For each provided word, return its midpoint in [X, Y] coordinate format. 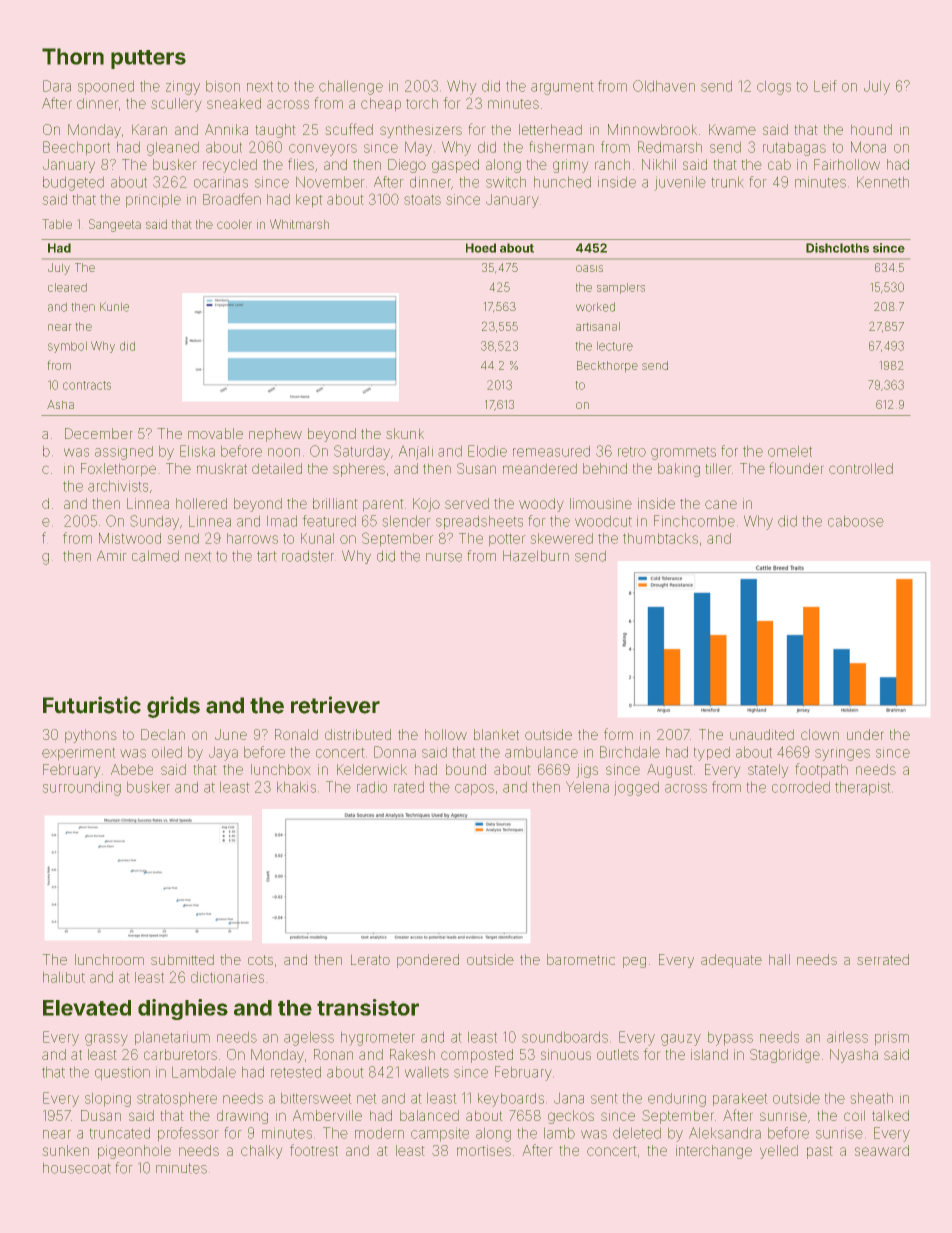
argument [562, 88]
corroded [801, 787]
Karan [149, 129]
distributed [358, 734]
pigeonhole [134, 1152]
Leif [825, 86]
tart [267, 556]
